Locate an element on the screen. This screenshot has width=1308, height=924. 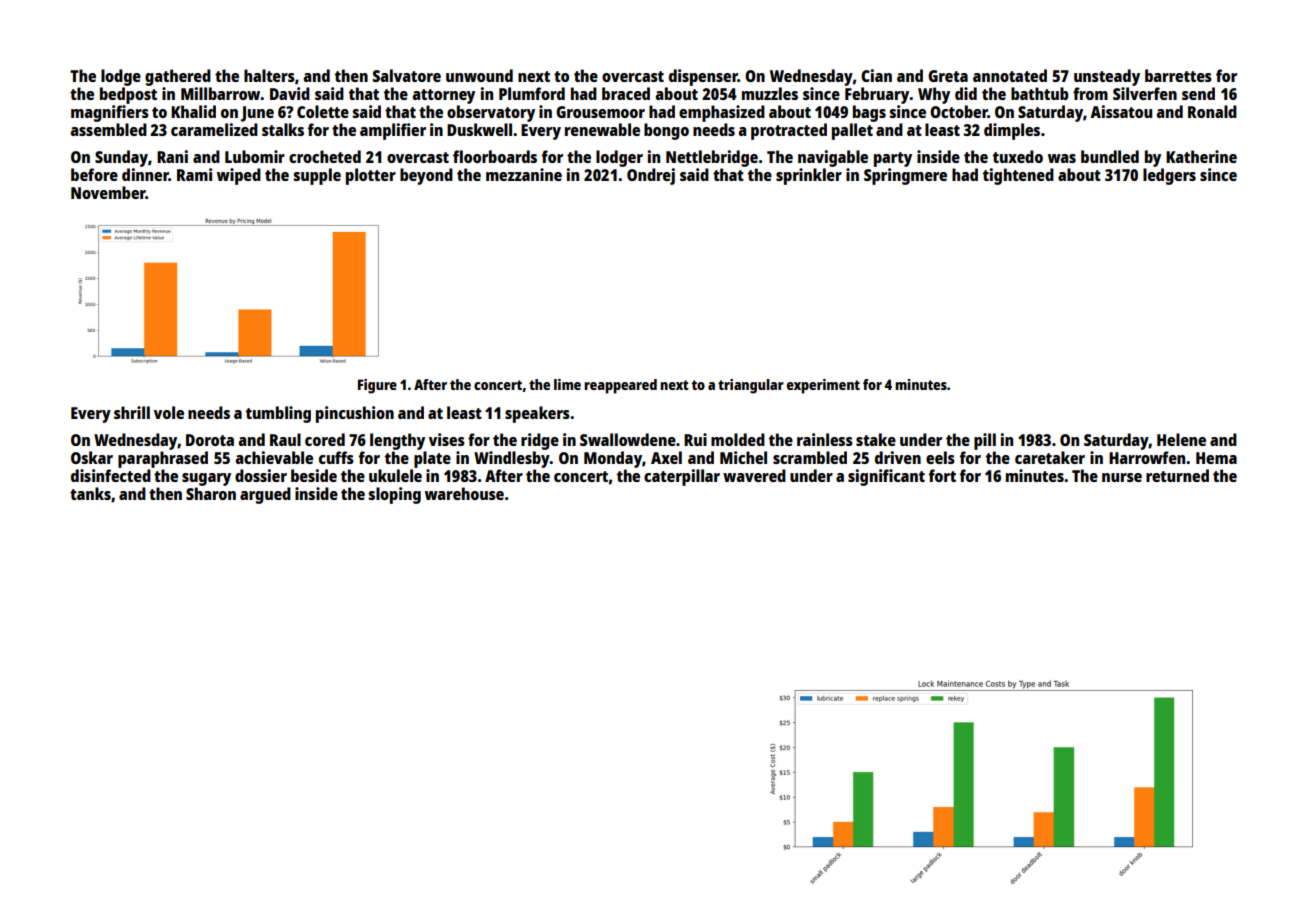
sugary is located at coordinates (206, 479).
